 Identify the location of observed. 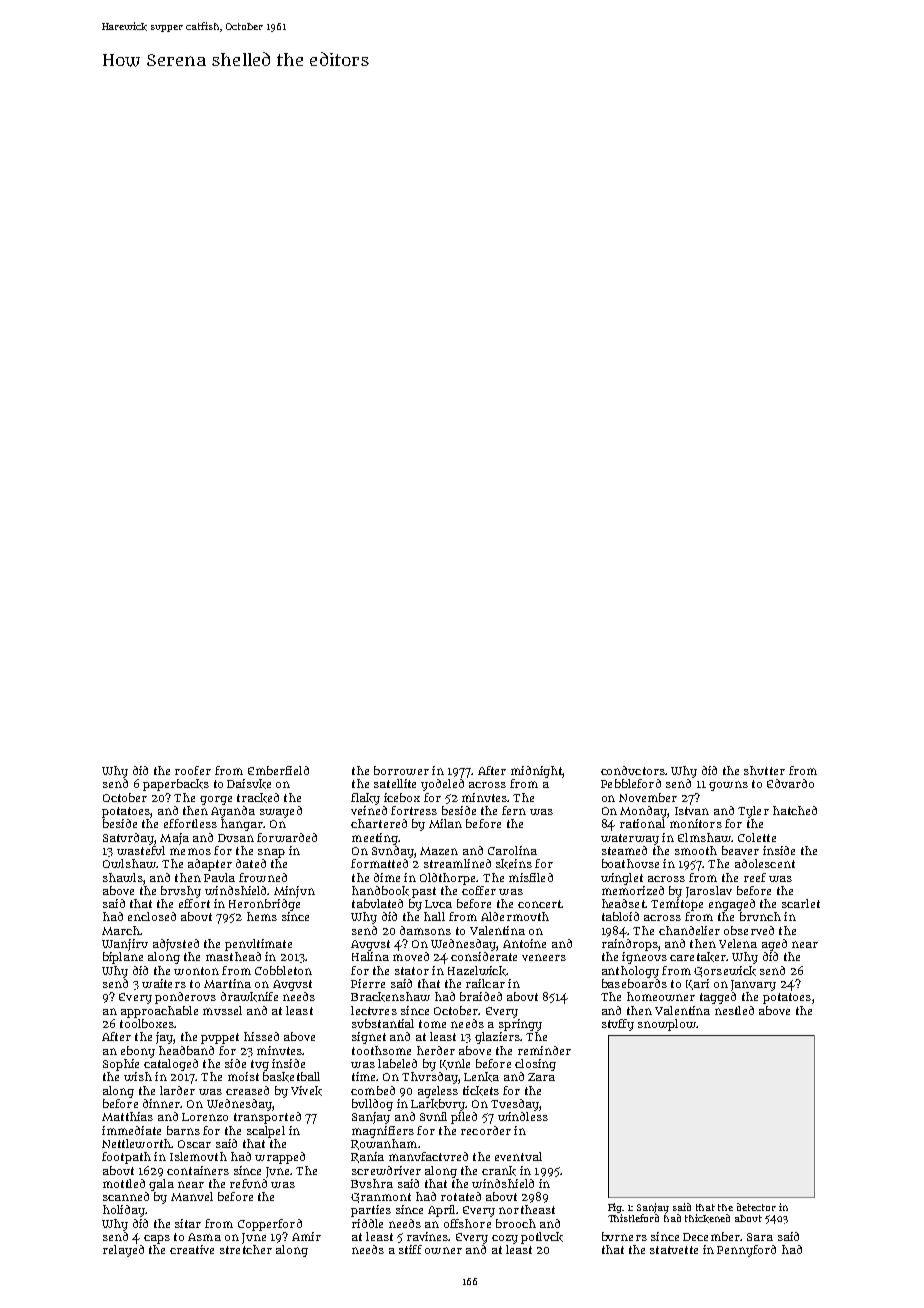
(749, 930).
